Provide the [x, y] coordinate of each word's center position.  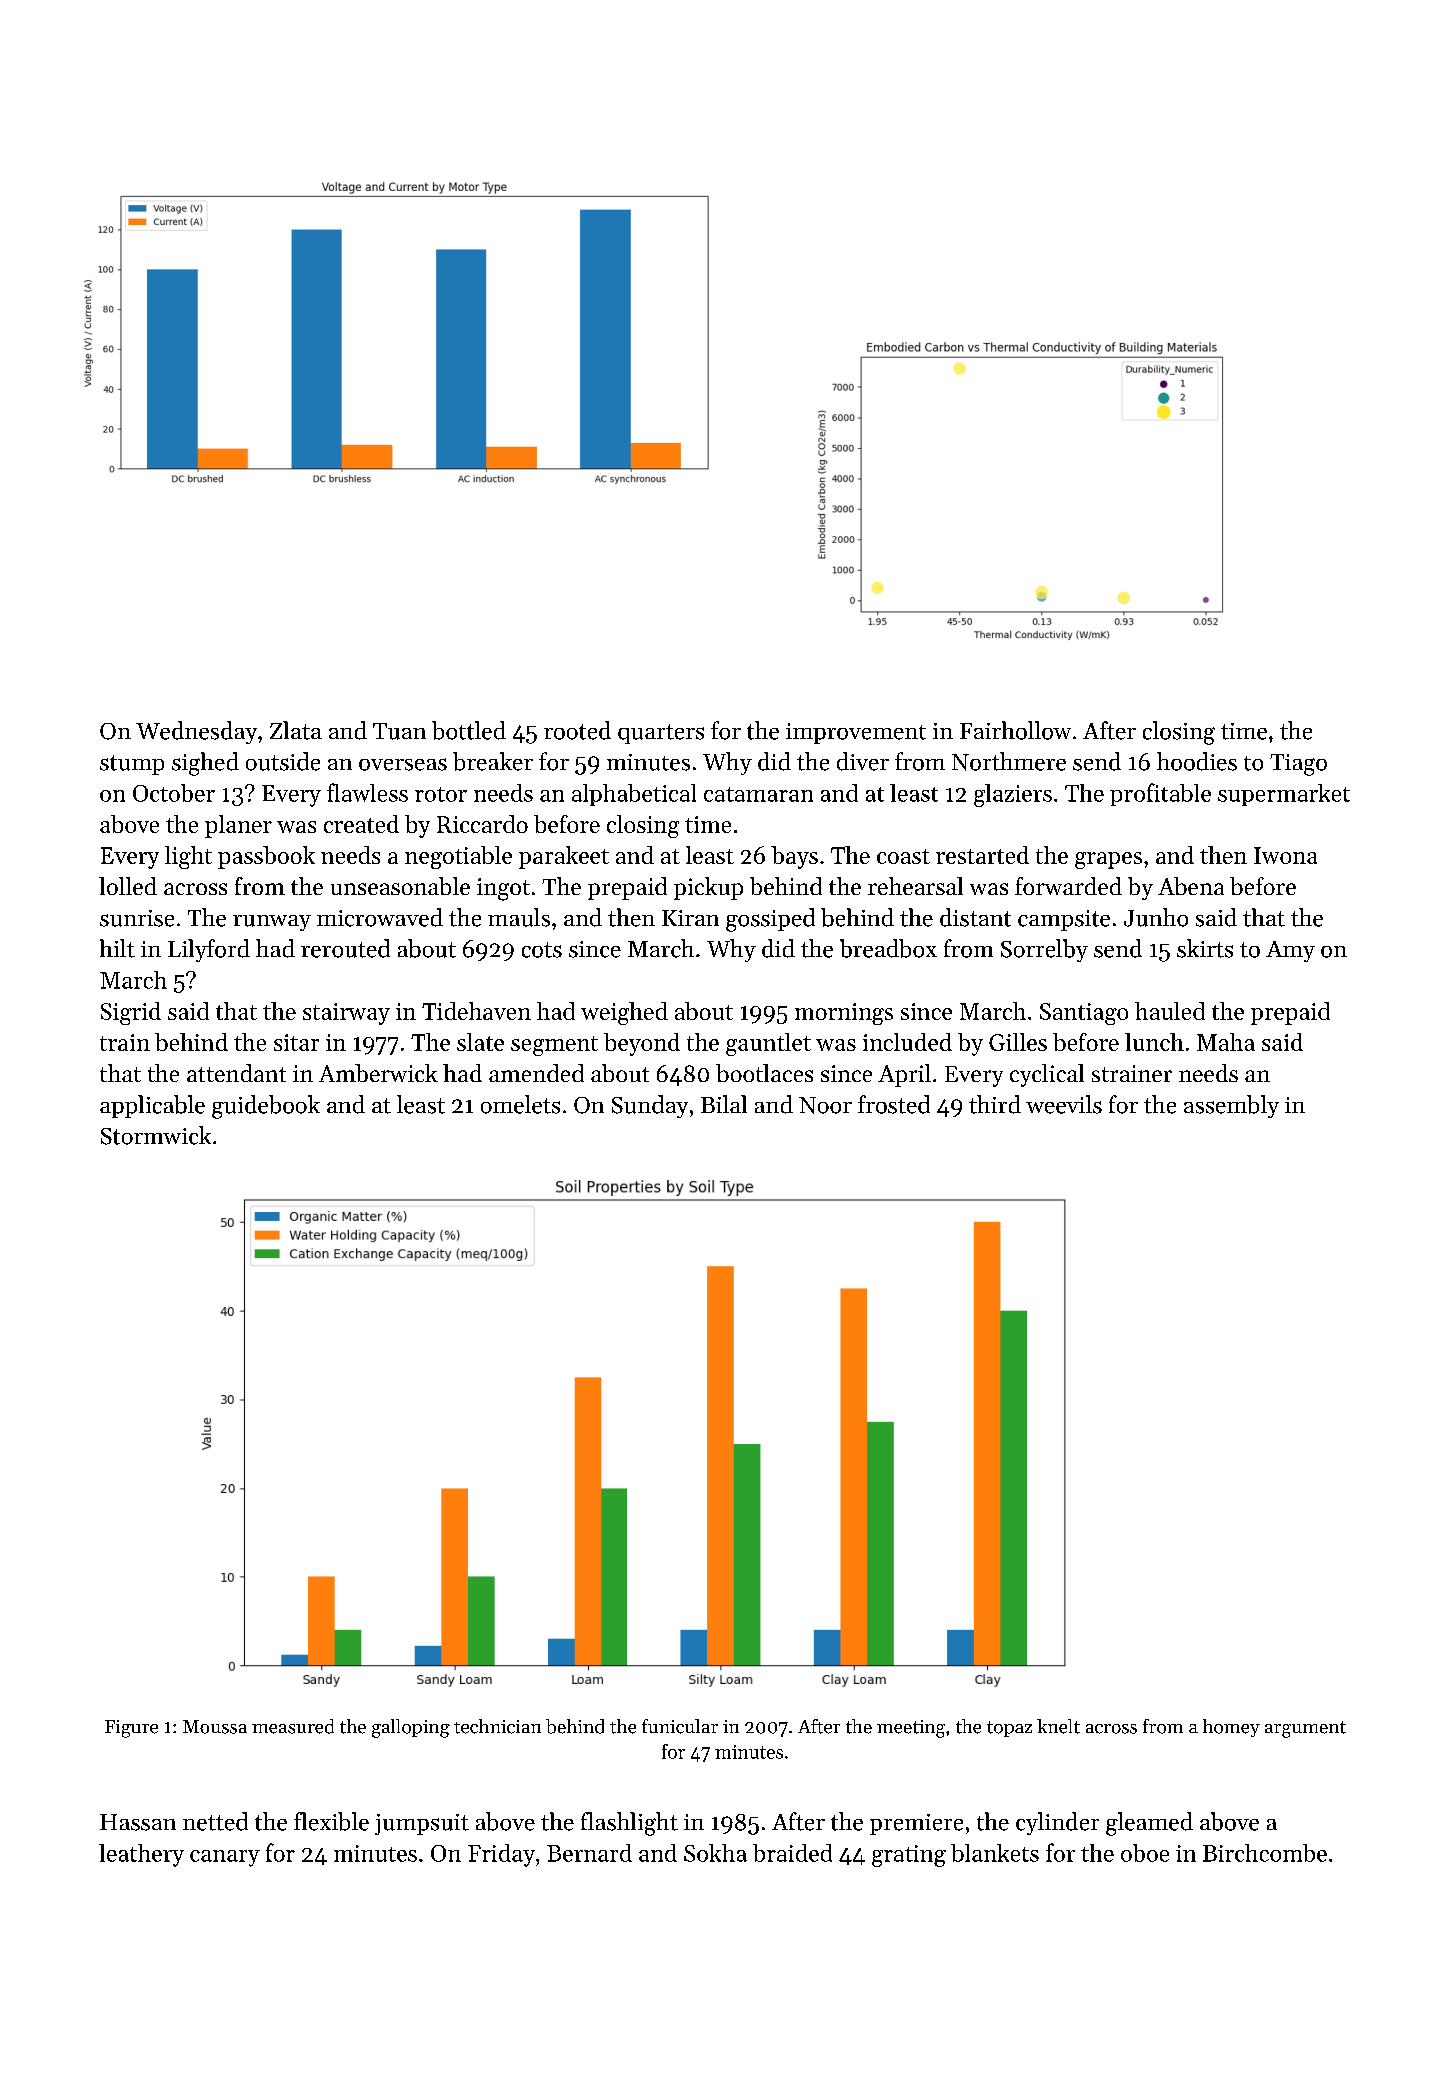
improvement [856, 733]
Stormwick [156, 1135]
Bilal [724, 1104]
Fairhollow [1015, 730]
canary [225, 1858]
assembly [1231, 1106]
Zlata [296, 730]
